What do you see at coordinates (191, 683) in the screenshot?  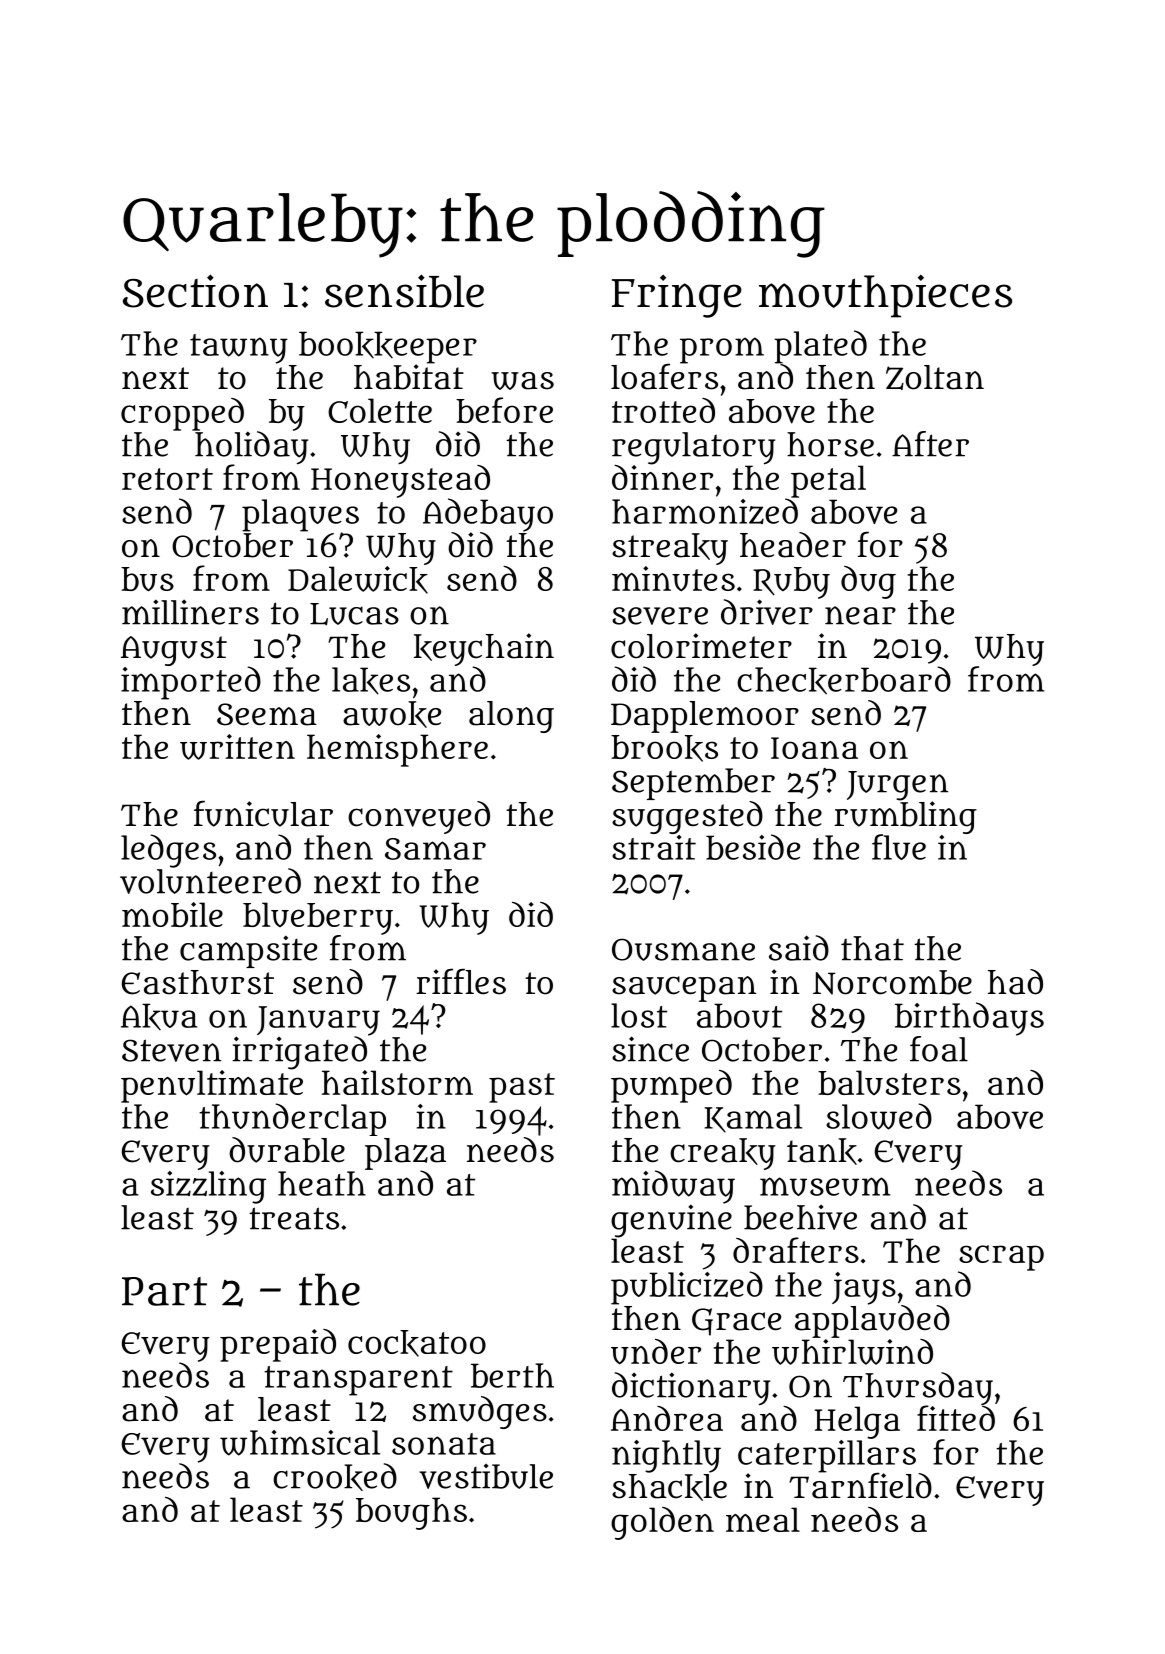 I see `imported` at bounding box center [191, 683].
